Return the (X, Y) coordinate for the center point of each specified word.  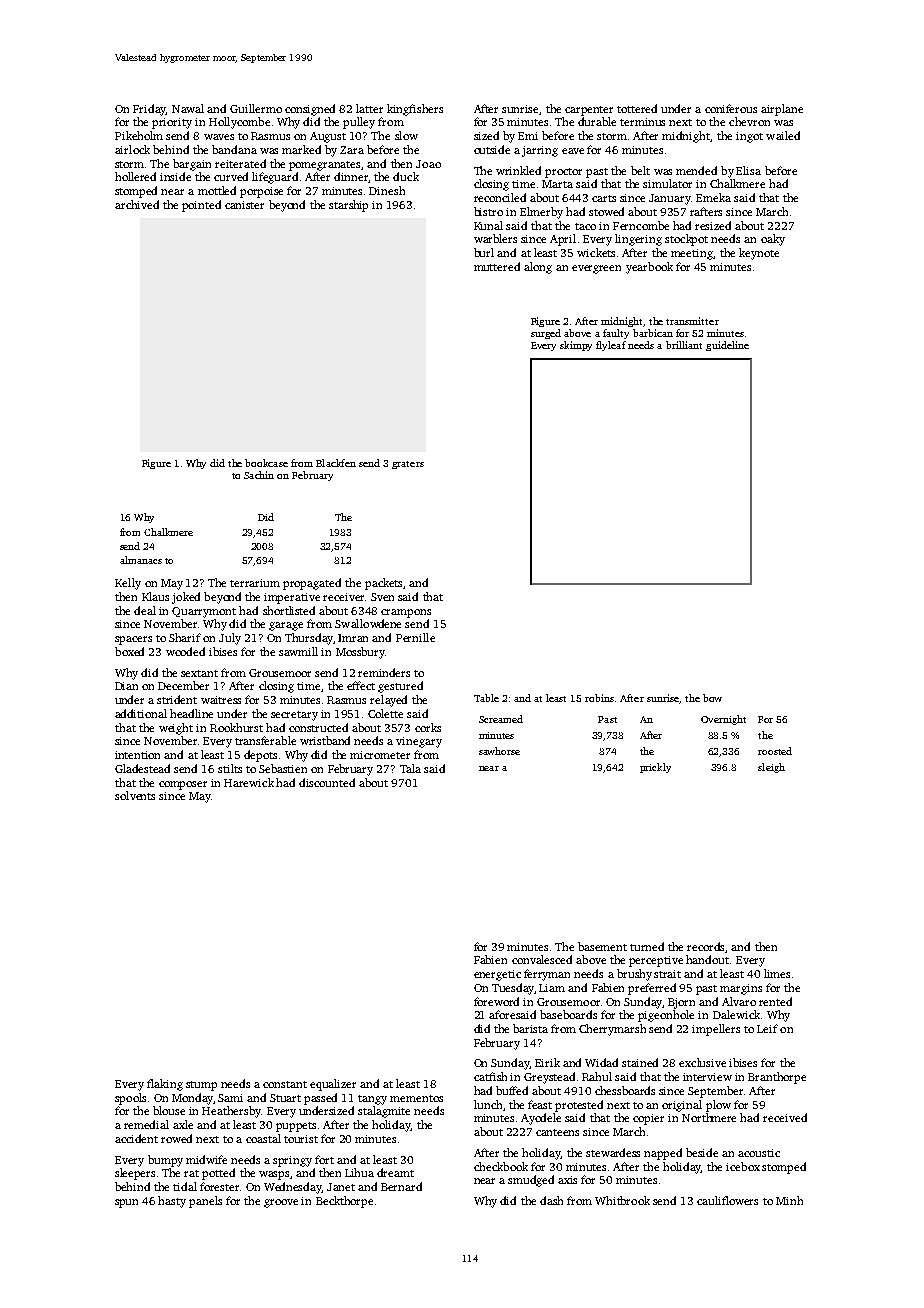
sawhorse (499, 751)
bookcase (266, 463)
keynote (759, 254)
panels (205, 1202)
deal (145, 610)
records (706, 947)
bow (712, 698)
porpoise (261, 192)
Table (486, 698)
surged (546, 334)
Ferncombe (641, 225)
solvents (135, 795)
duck (406, 176)
